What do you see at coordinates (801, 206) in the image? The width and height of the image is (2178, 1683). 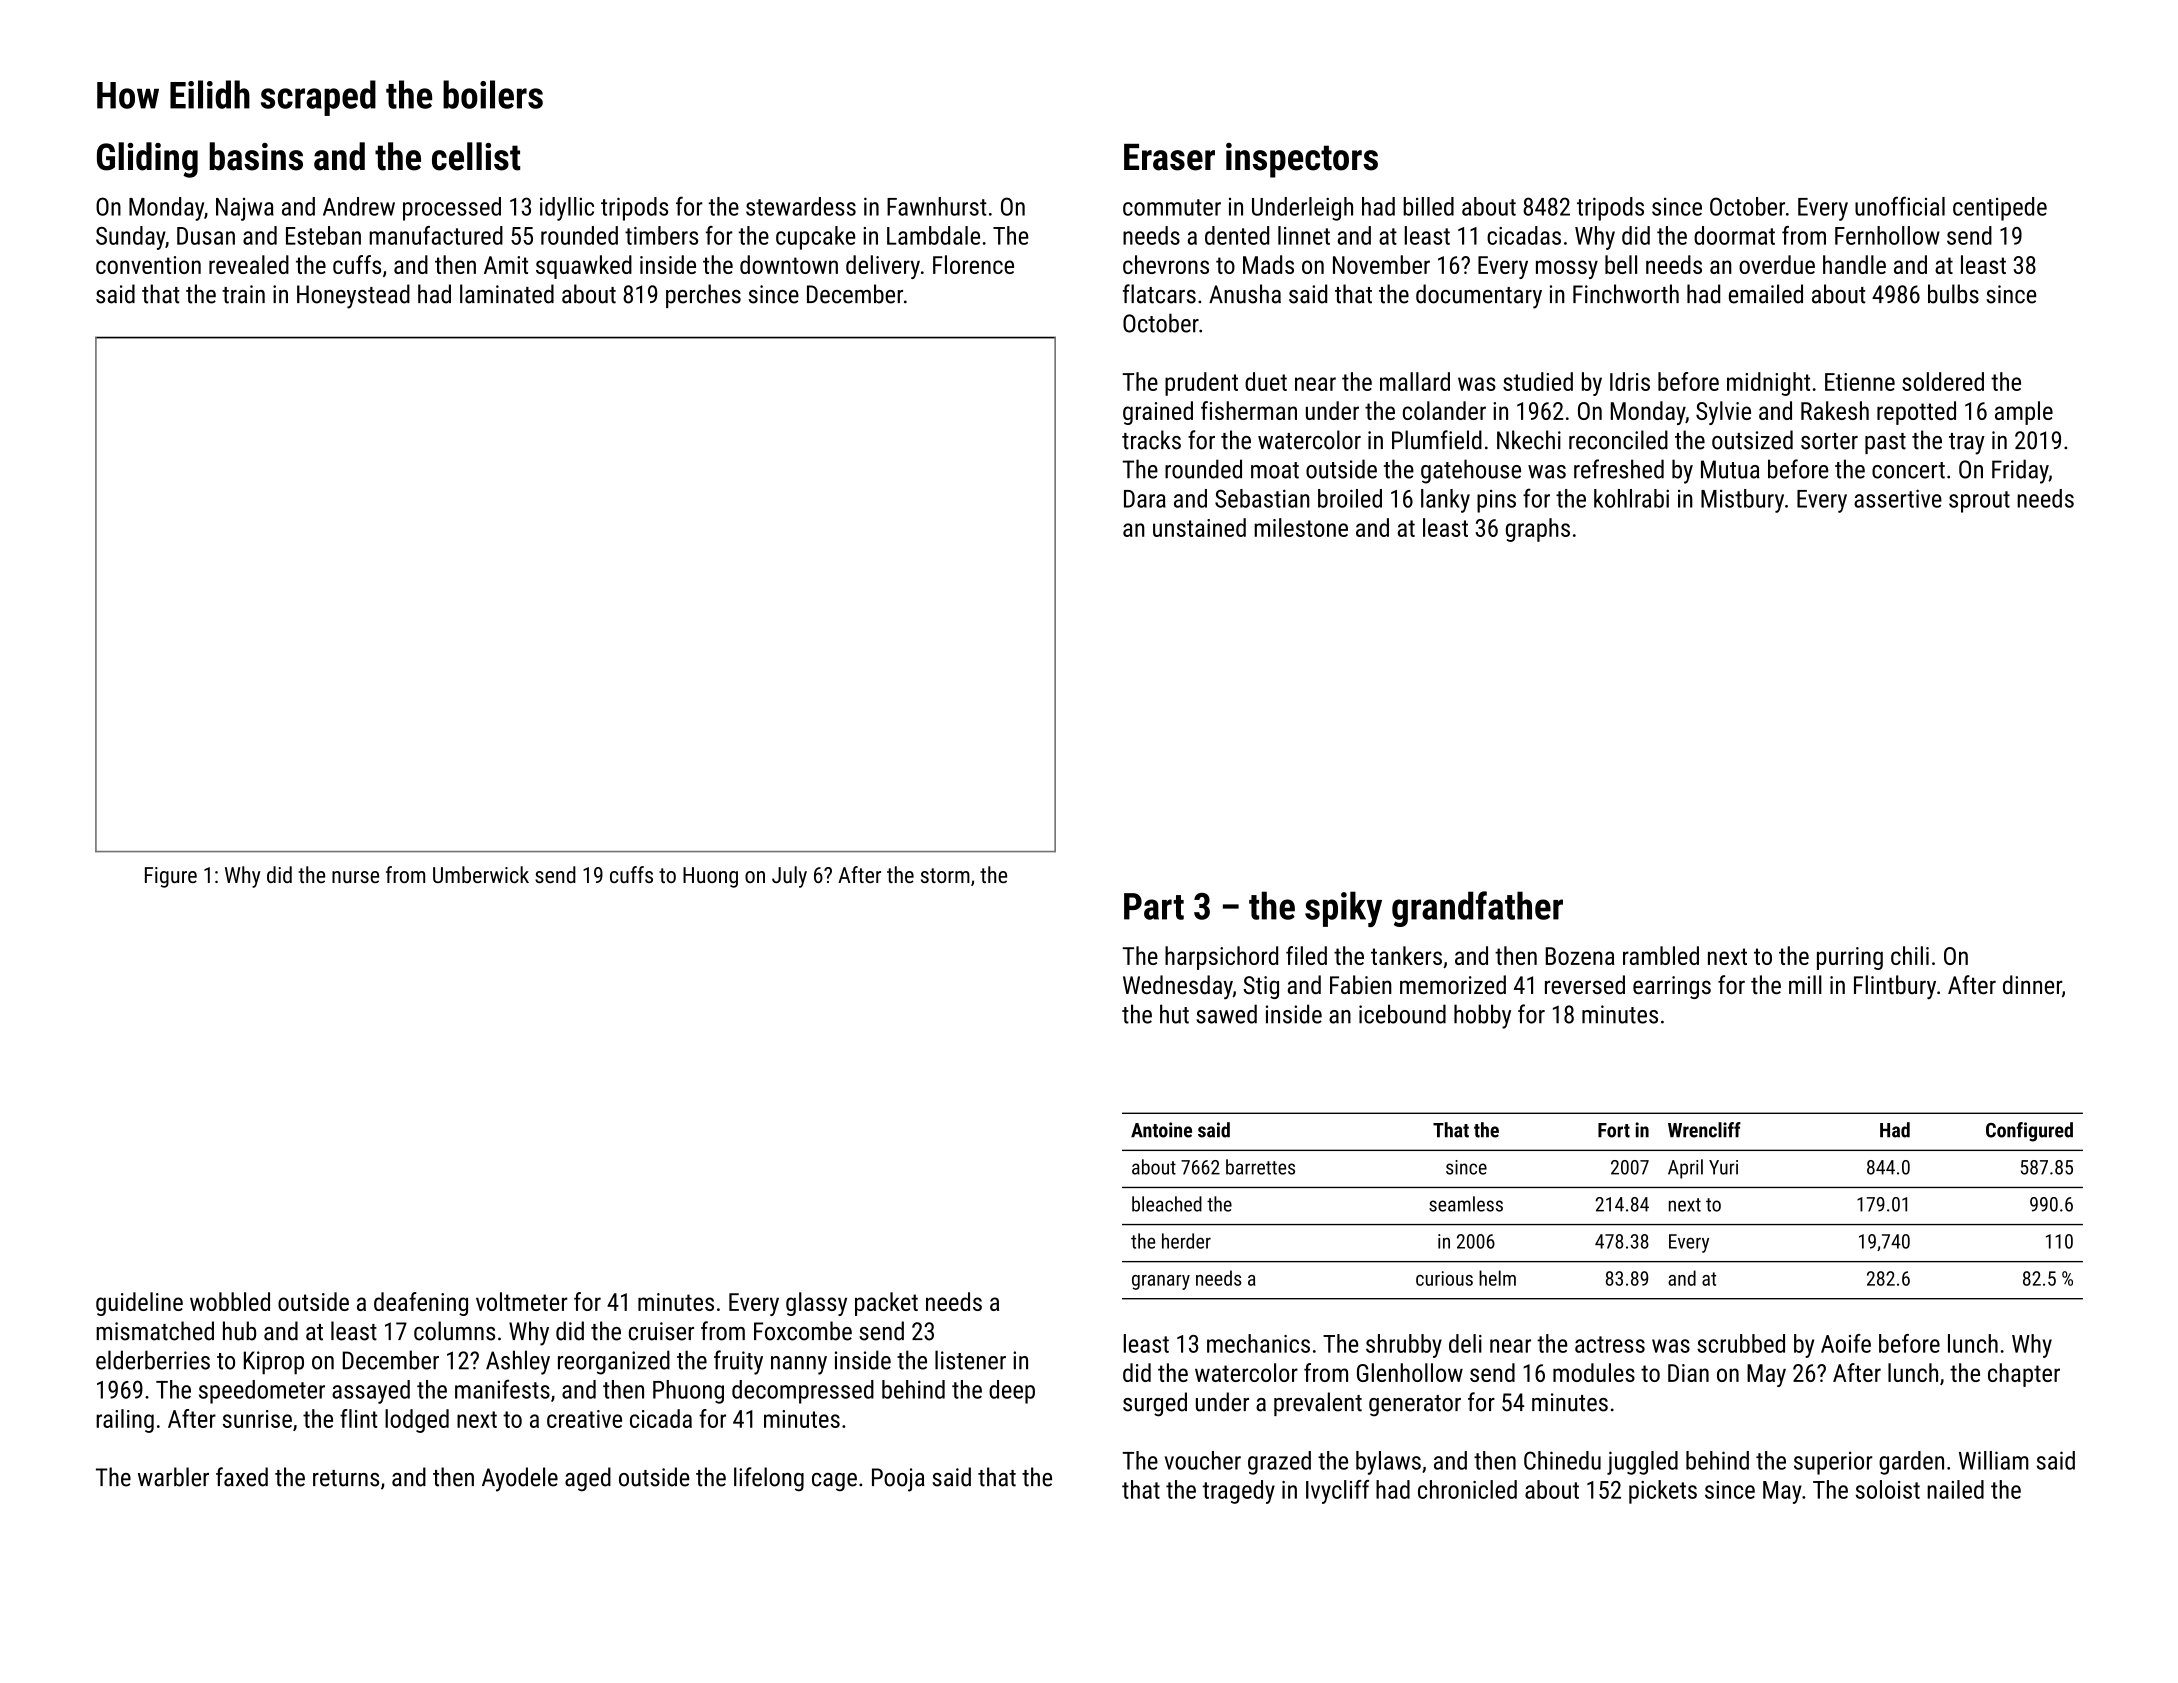 I see `stewardess` at bounding box center [801, 206].
